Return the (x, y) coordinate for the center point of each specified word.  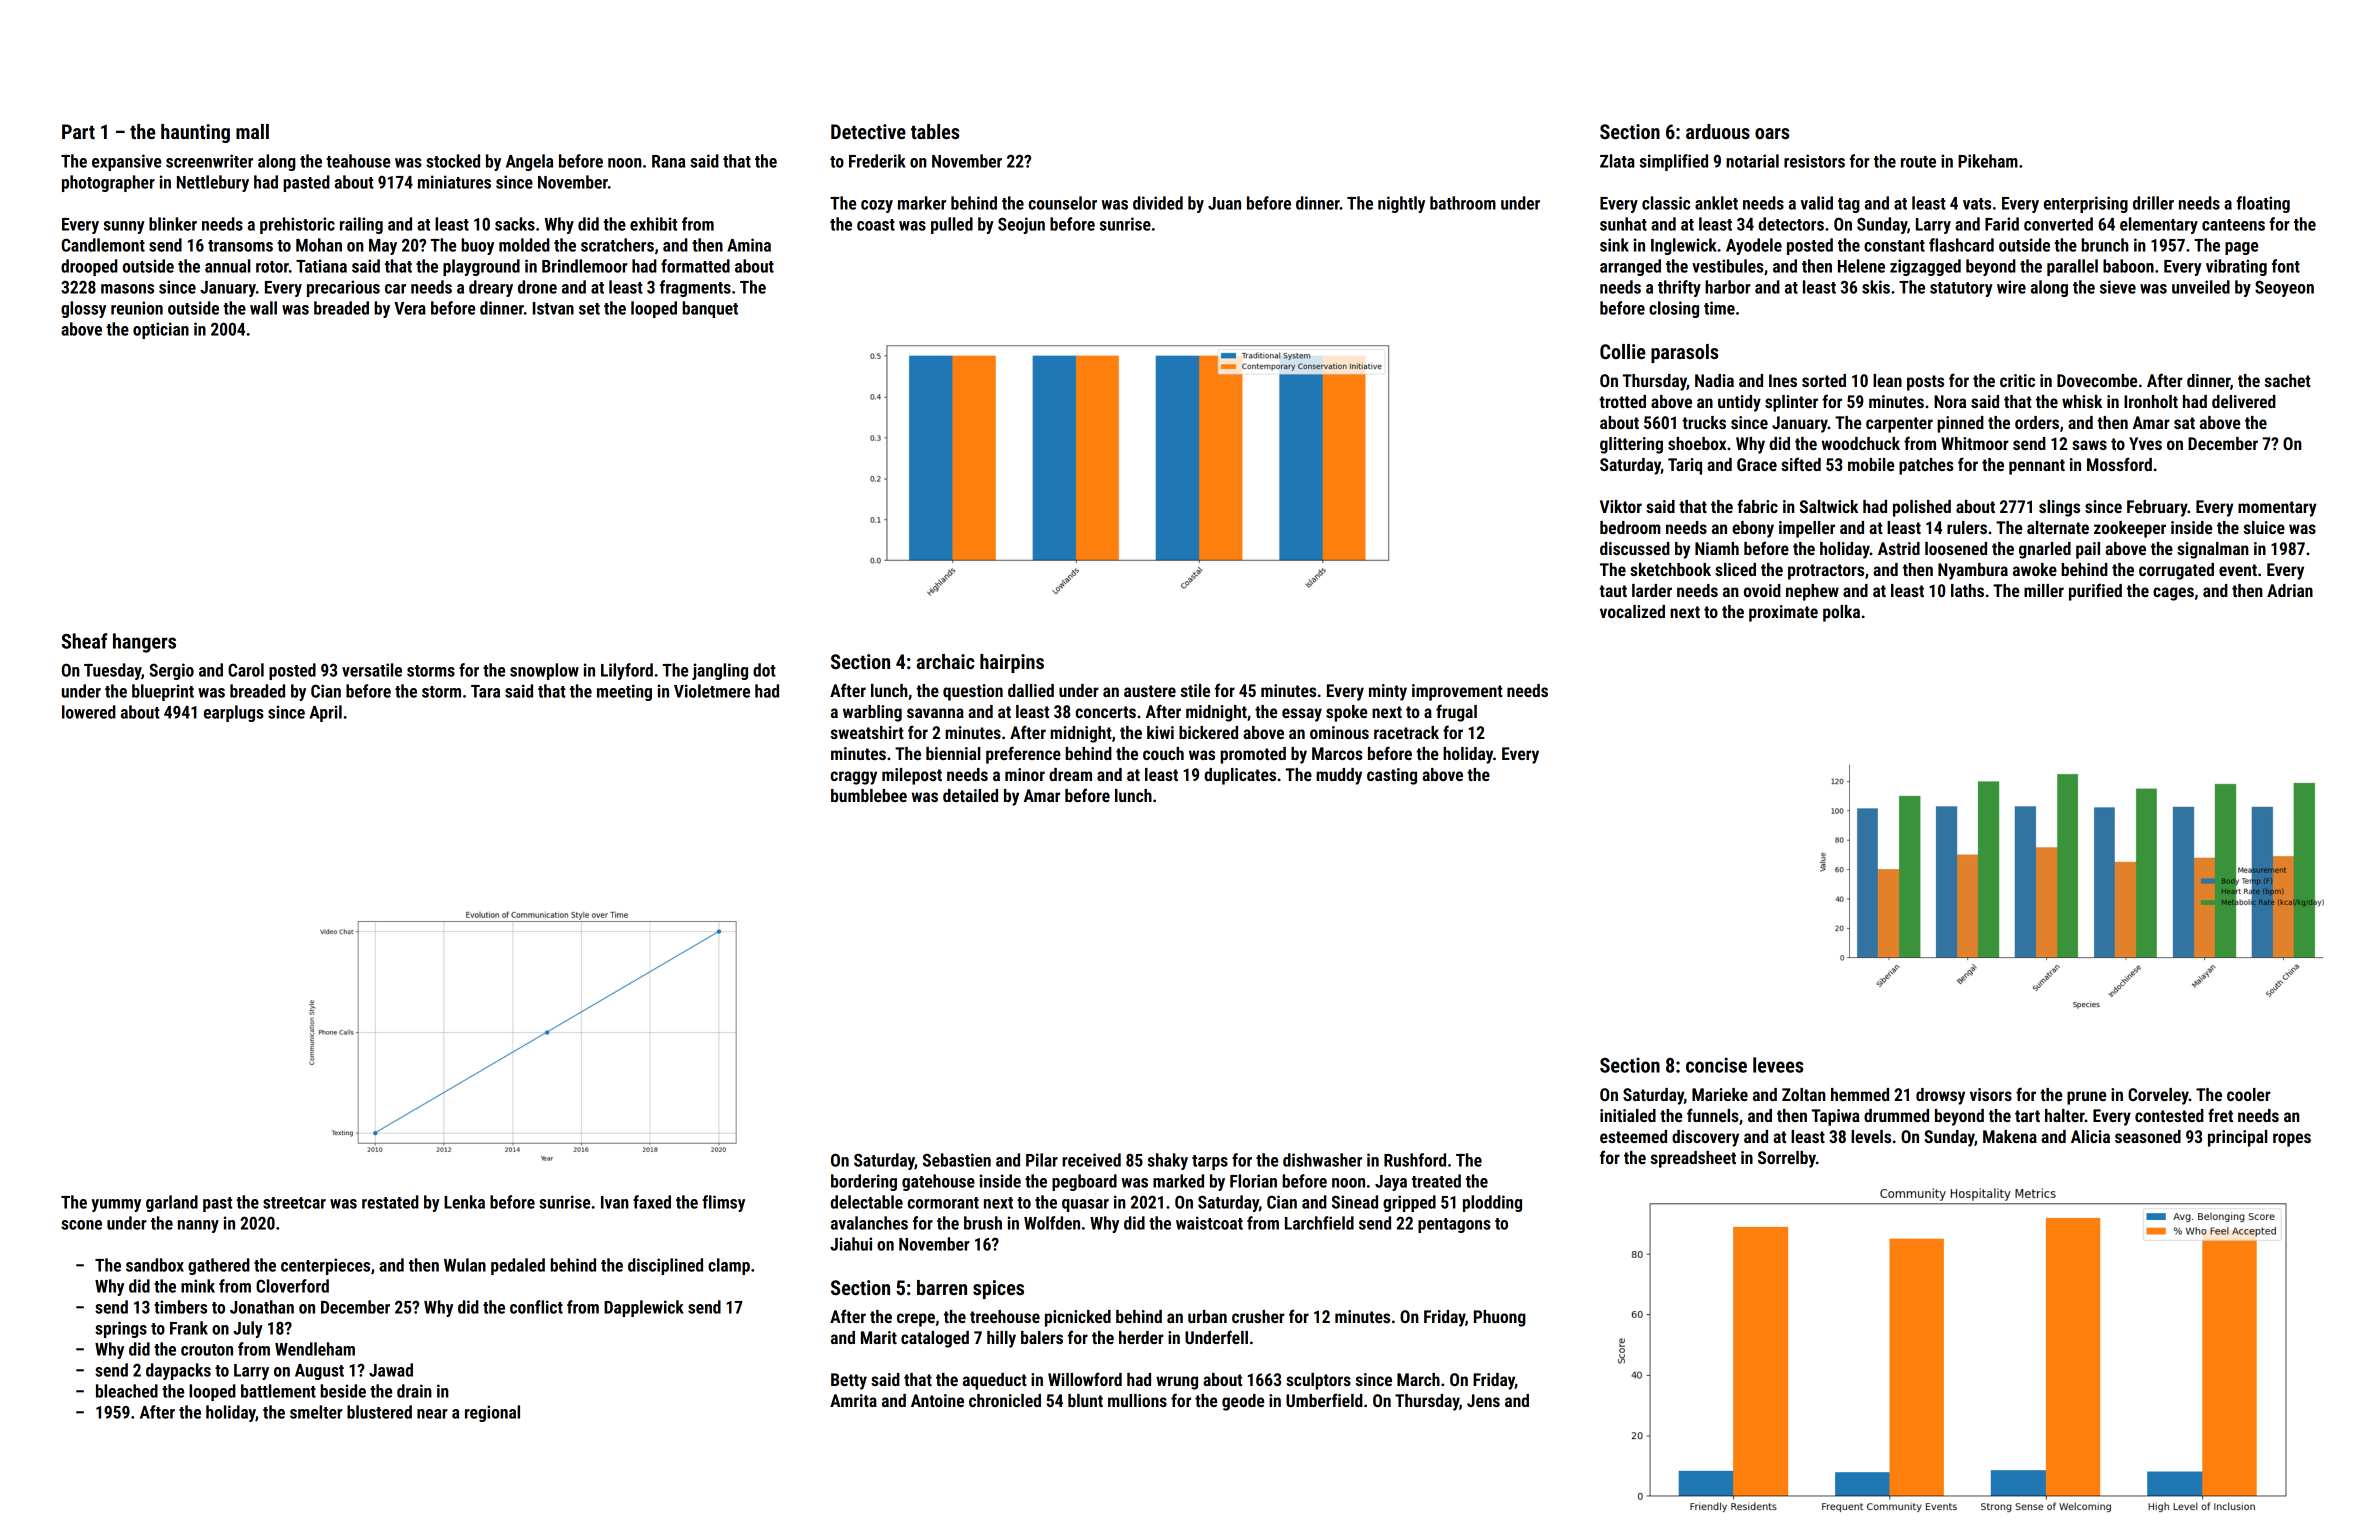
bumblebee (869, 795)
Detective (868, 131)
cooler (2249, 1094)
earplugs (234, 713)
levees (1778, 1065)
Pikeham (1988, 161)
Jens (1483, 1400)
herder (1141, 1337)
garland (172, 1203)
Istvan (553, 308)
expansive (126, 162)
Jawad (391, 1370)
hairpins (1012, 663)
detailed (970, 795)
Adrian (2290, 590)
